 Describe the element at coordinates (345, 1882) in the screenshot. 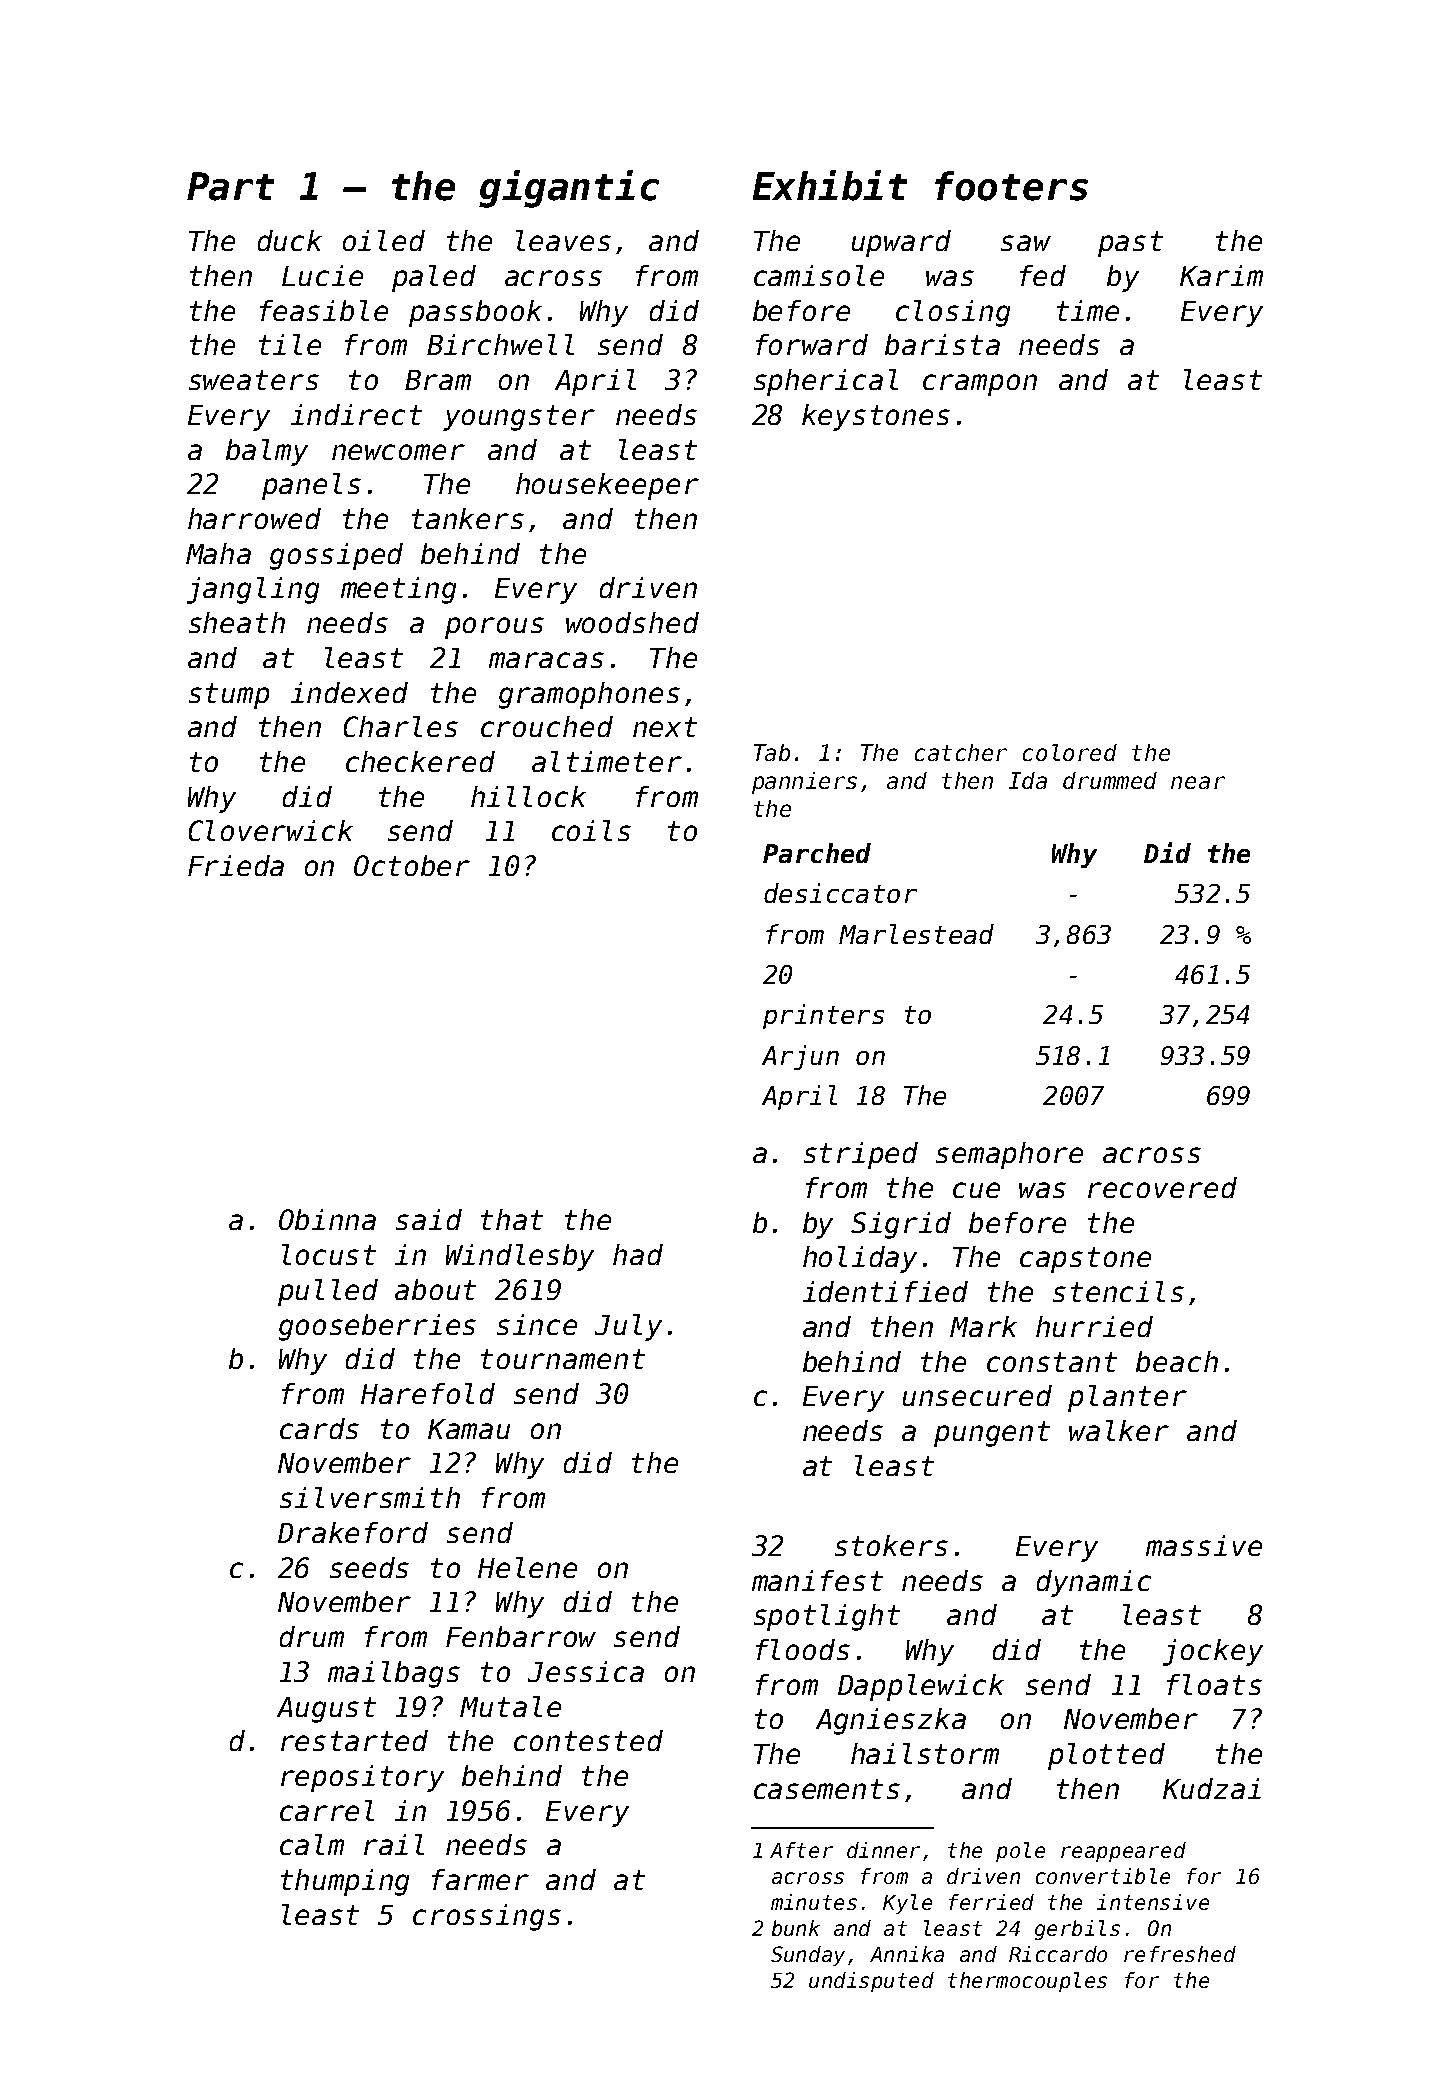

I see `thumping` at that location.
